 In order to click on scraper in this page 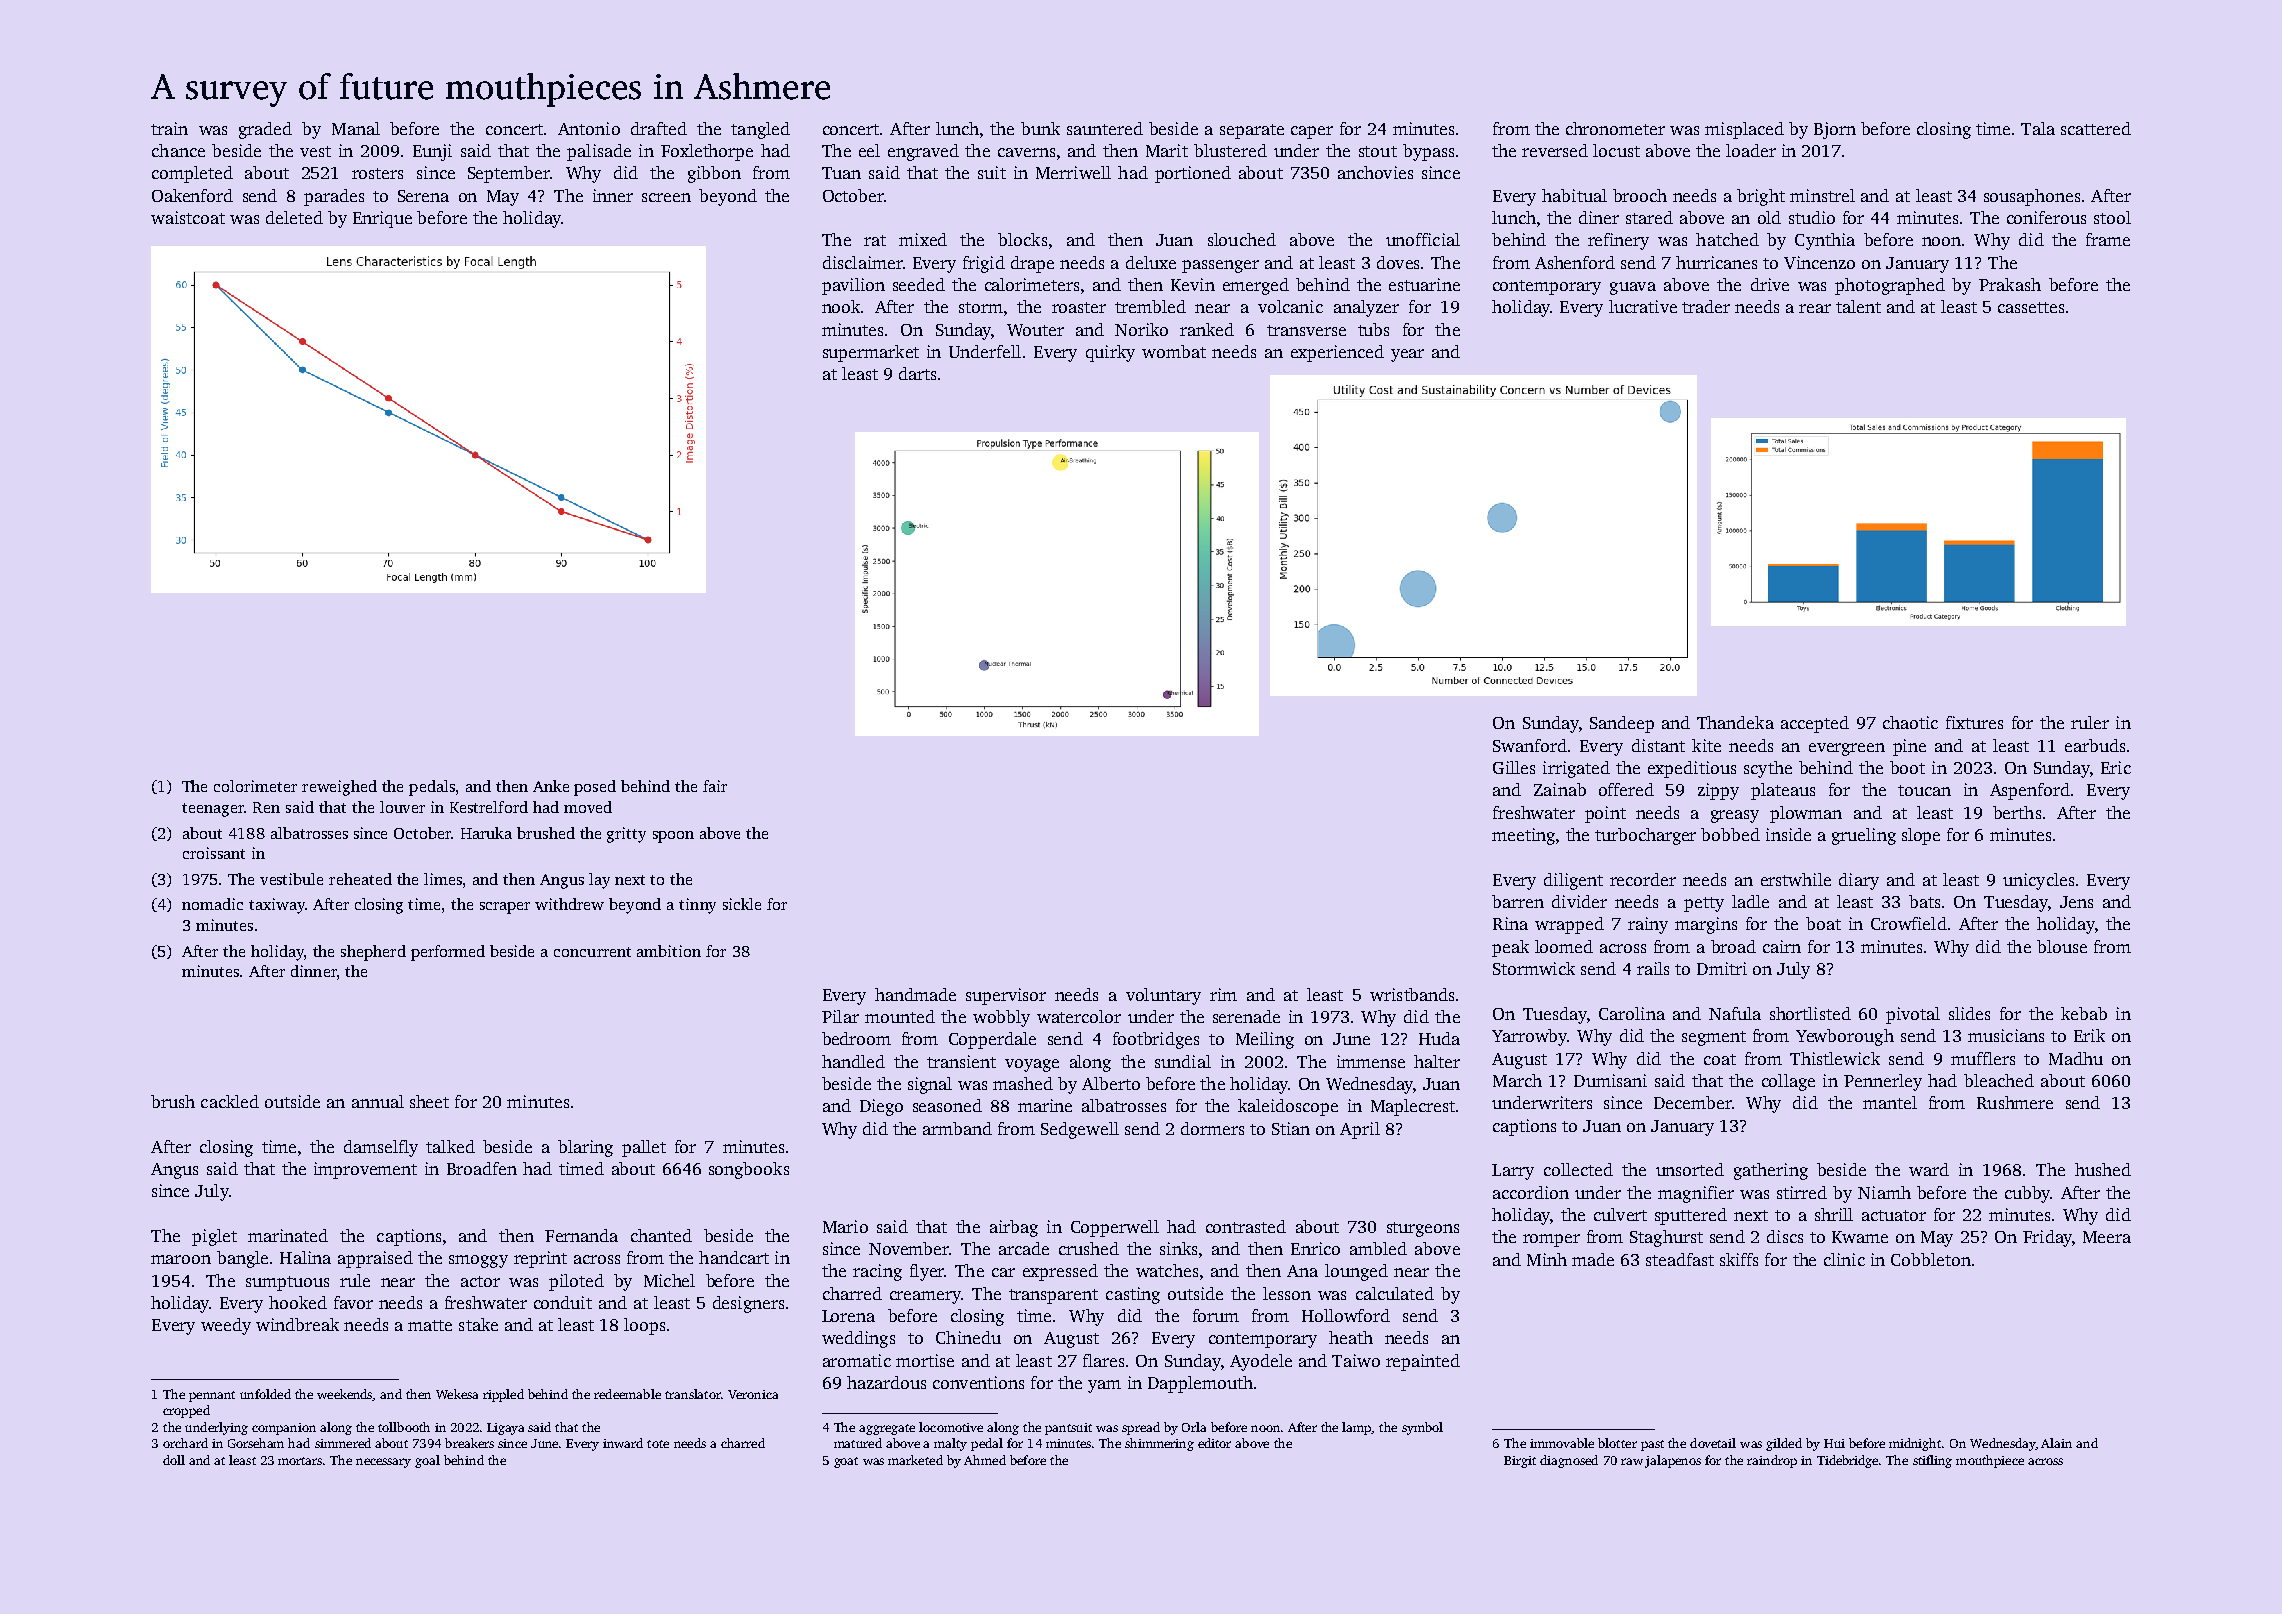, I will do `click(505, 908)`.
